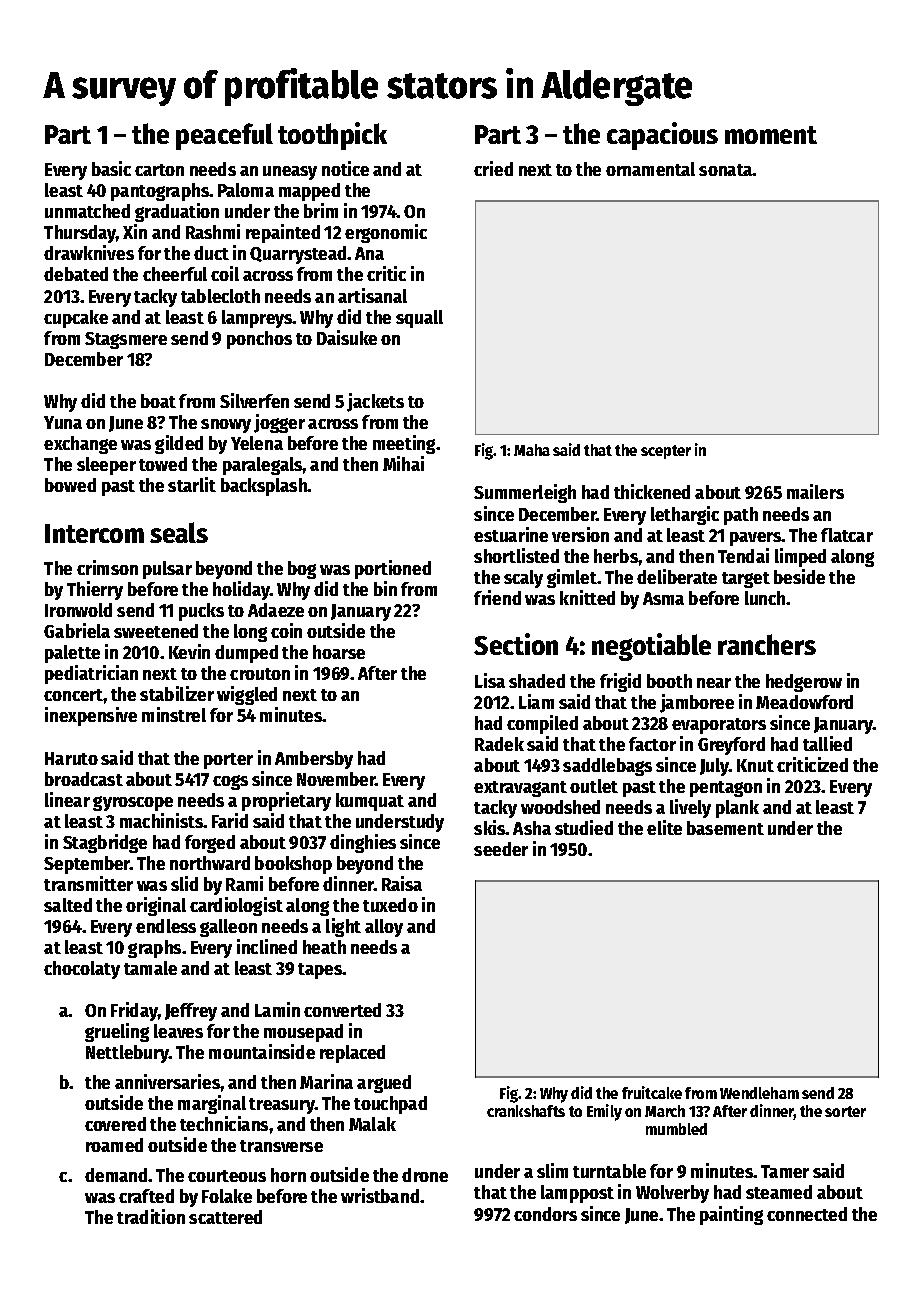 This image has height=1308, width=924. I want to click on connected, so click(807, 1214).
